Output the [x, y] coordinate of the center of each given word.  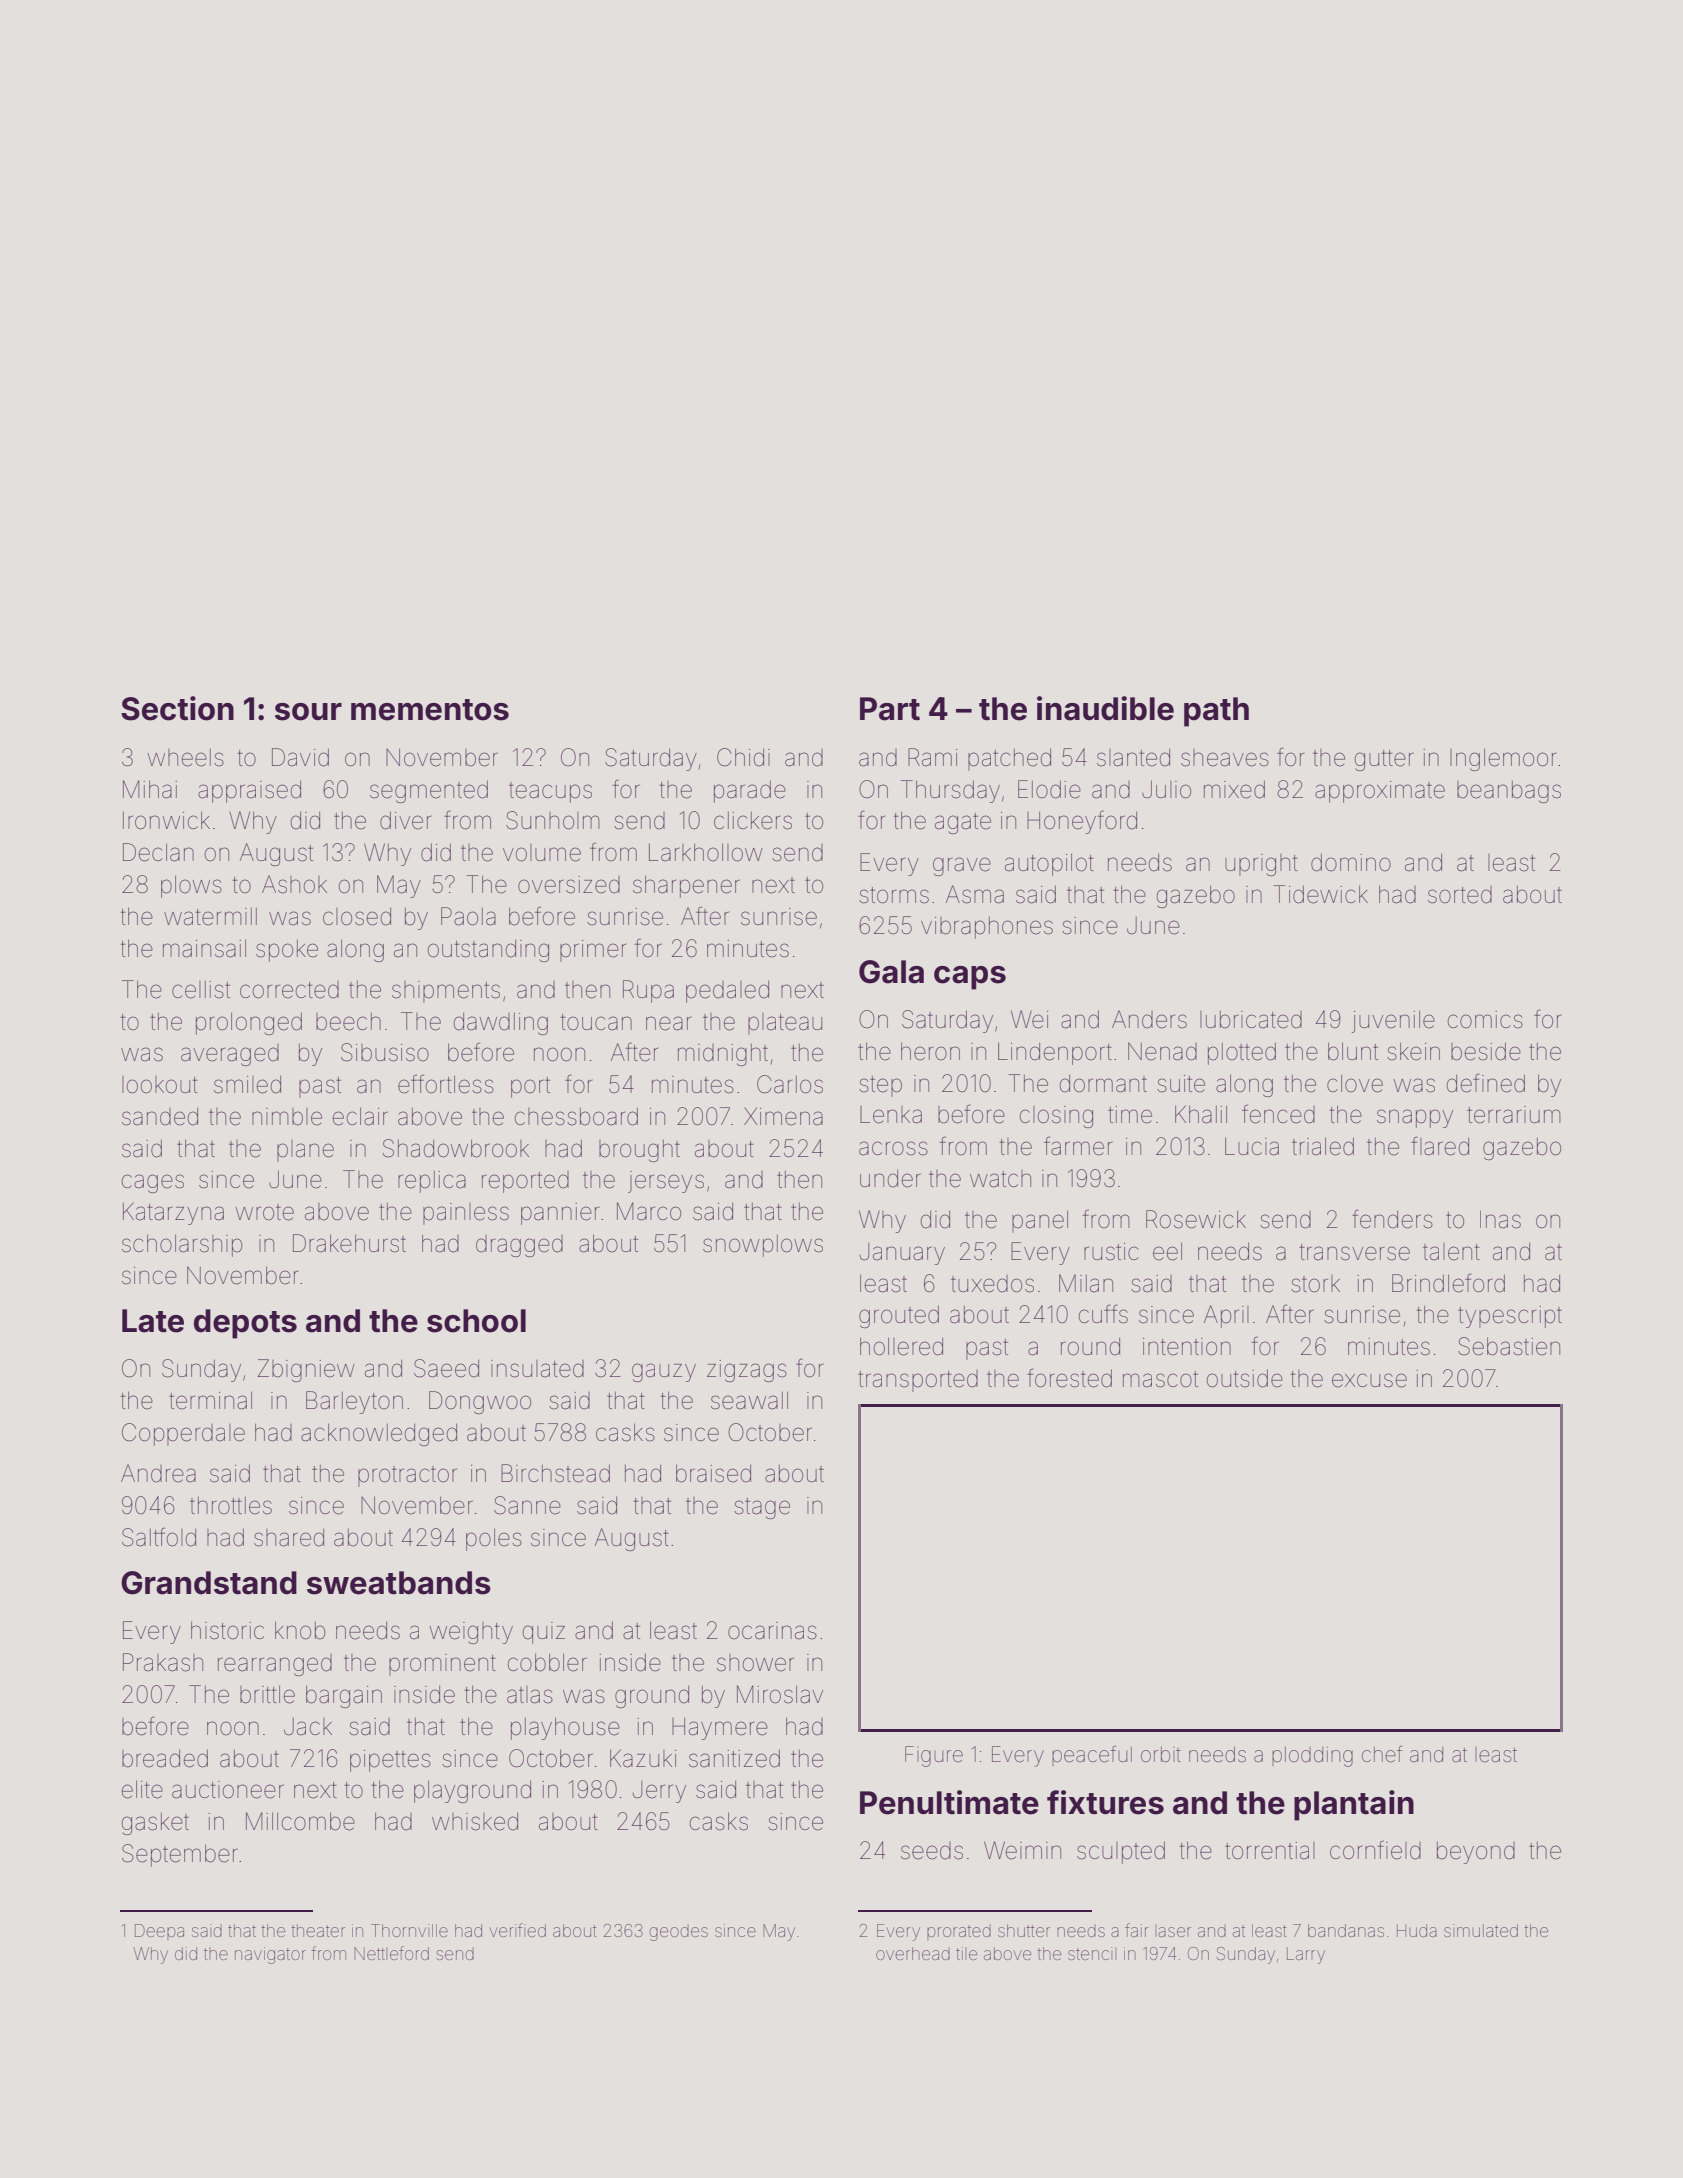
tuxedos [992, 1284]
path [1216, 712]
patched [1009, 760]
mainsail [204, 948]
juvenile [1393, 1021]
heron [930, 1051]
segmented [429, 791]
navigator [270, 1955]
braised [713, 1473]
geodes [679, 1932]
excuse [1369, 1380]
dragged [519, 1246]
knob [300, 1630]
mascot [1160, 1379]
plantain [1354, 1805]
